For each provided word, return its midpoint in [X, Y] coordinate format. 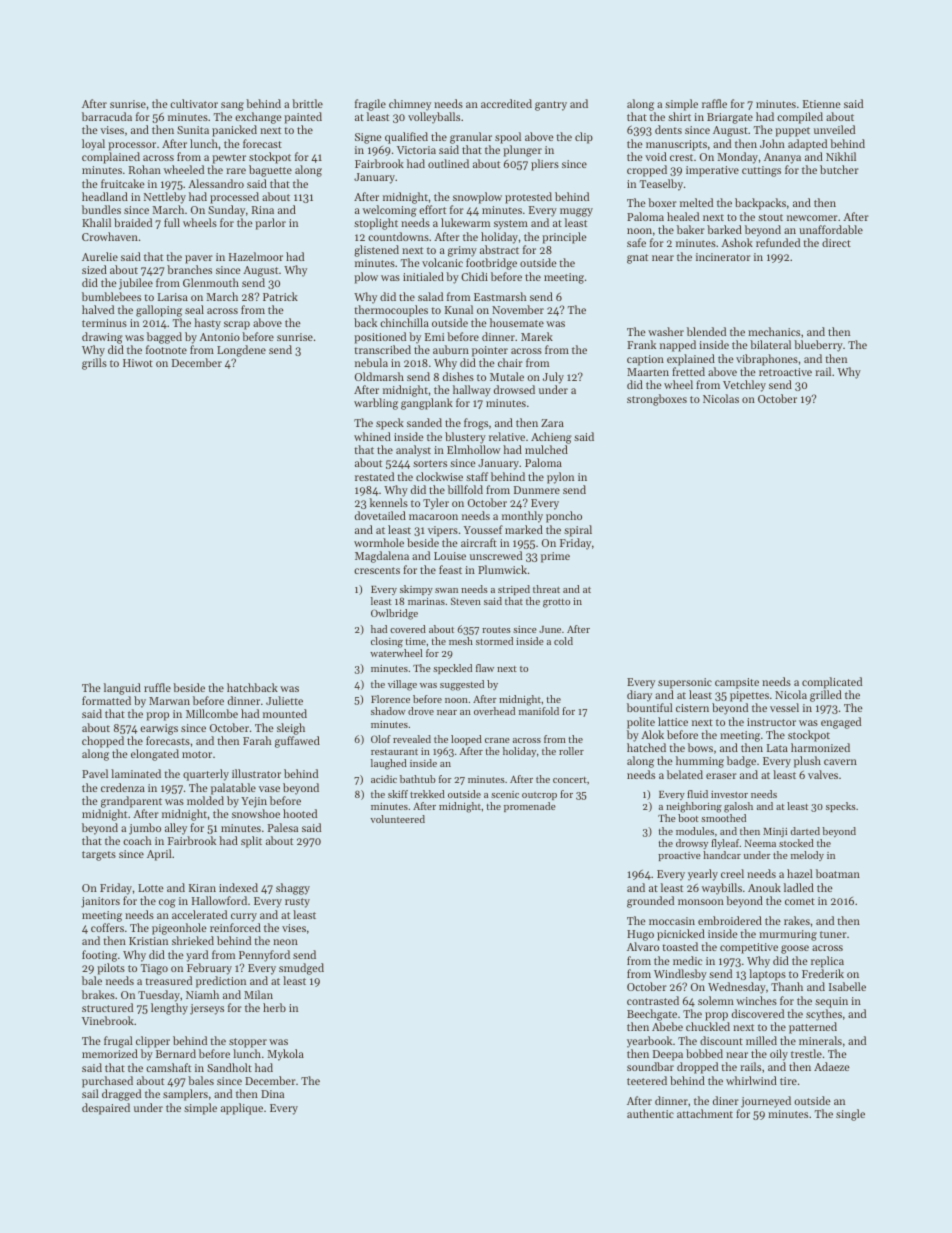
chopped [103, 742]
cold [563, 641]
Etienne [822, 104]
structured [107, 1007]
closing [387, 642]
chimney [410, 105]
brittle [307, 103]
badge [741, 762]
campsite [737, 683]
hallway [472, 391]
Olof [381, 739]
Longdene [241, 351]
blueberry [818, 346]
